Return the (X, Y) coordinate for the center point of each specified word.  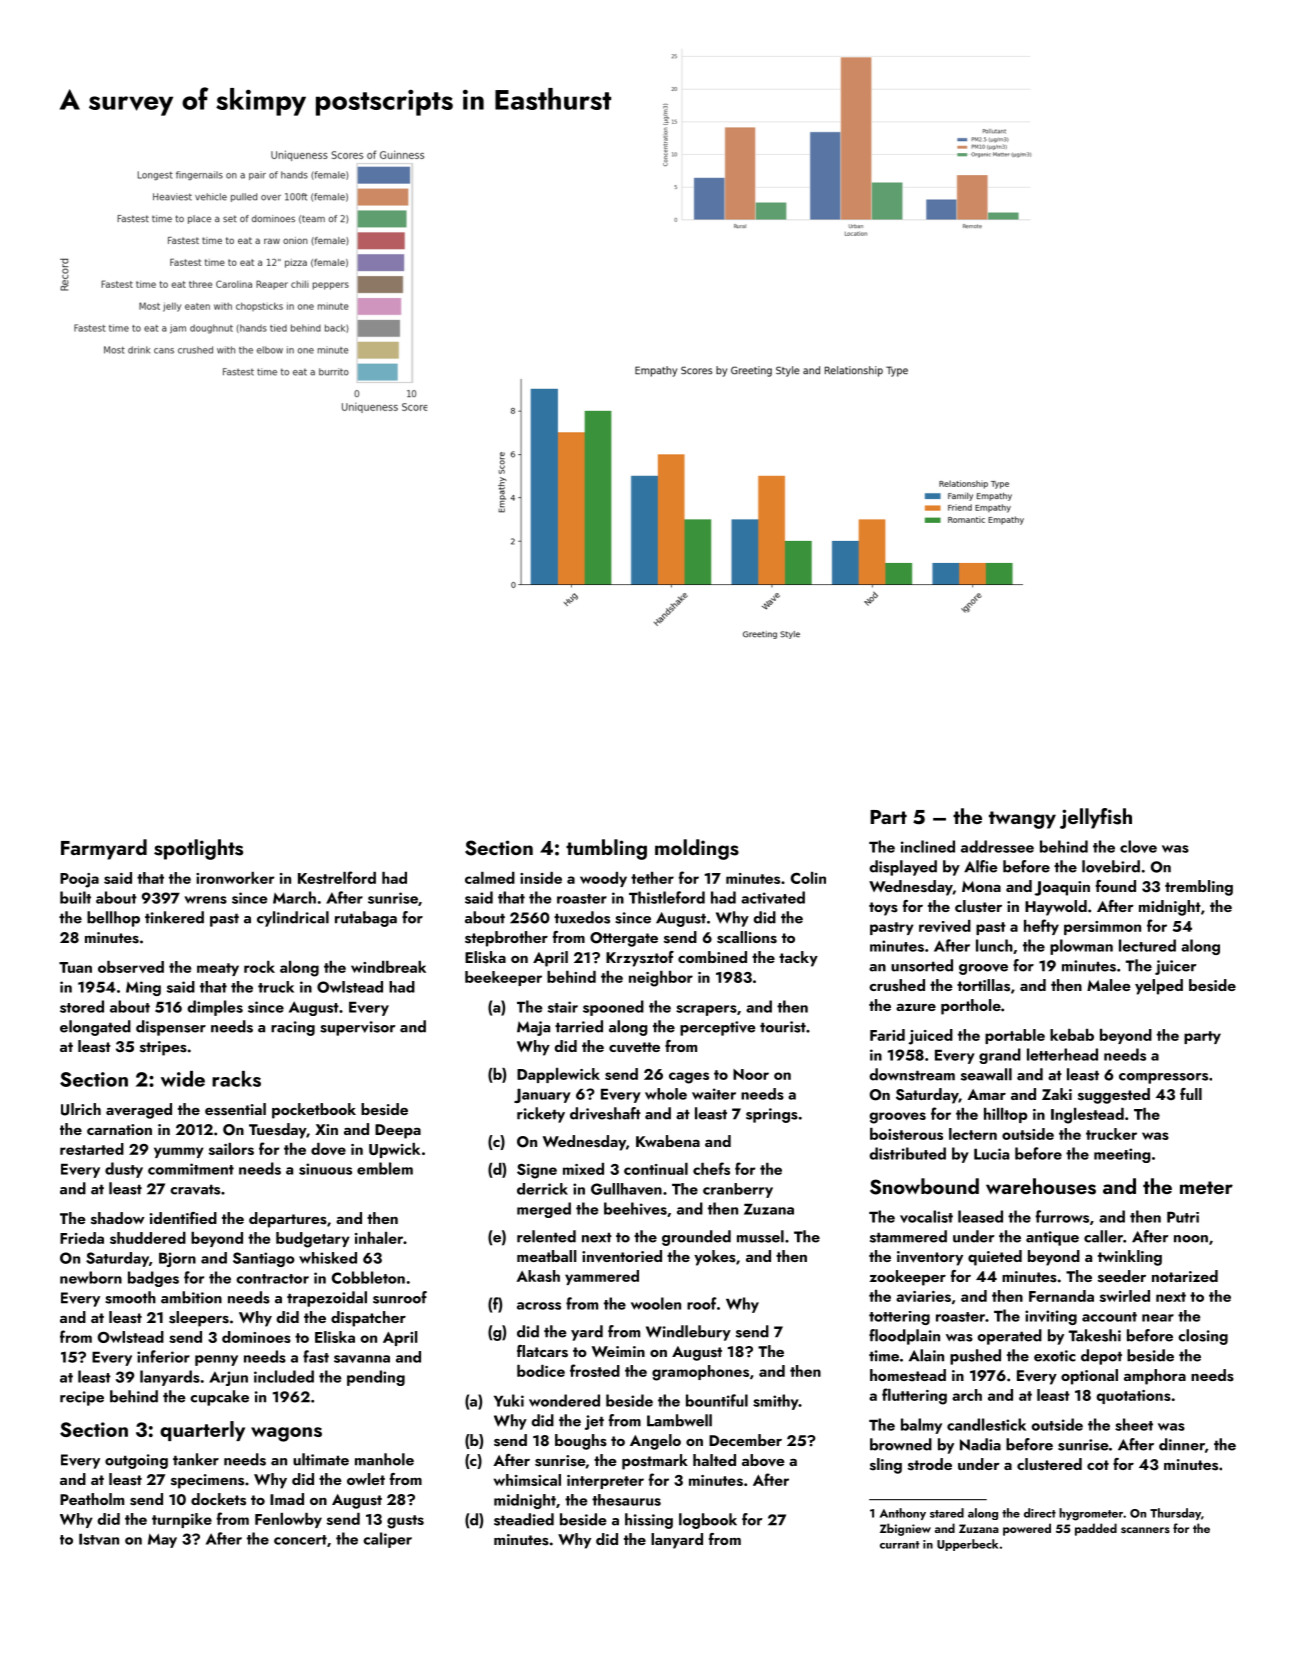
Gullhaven (626, 1189)
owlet (366, 1479)
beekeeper (503, 978)
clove (1138, 846)
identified (183, 1218)
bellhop (113, 919)
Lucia (991, 1154)
